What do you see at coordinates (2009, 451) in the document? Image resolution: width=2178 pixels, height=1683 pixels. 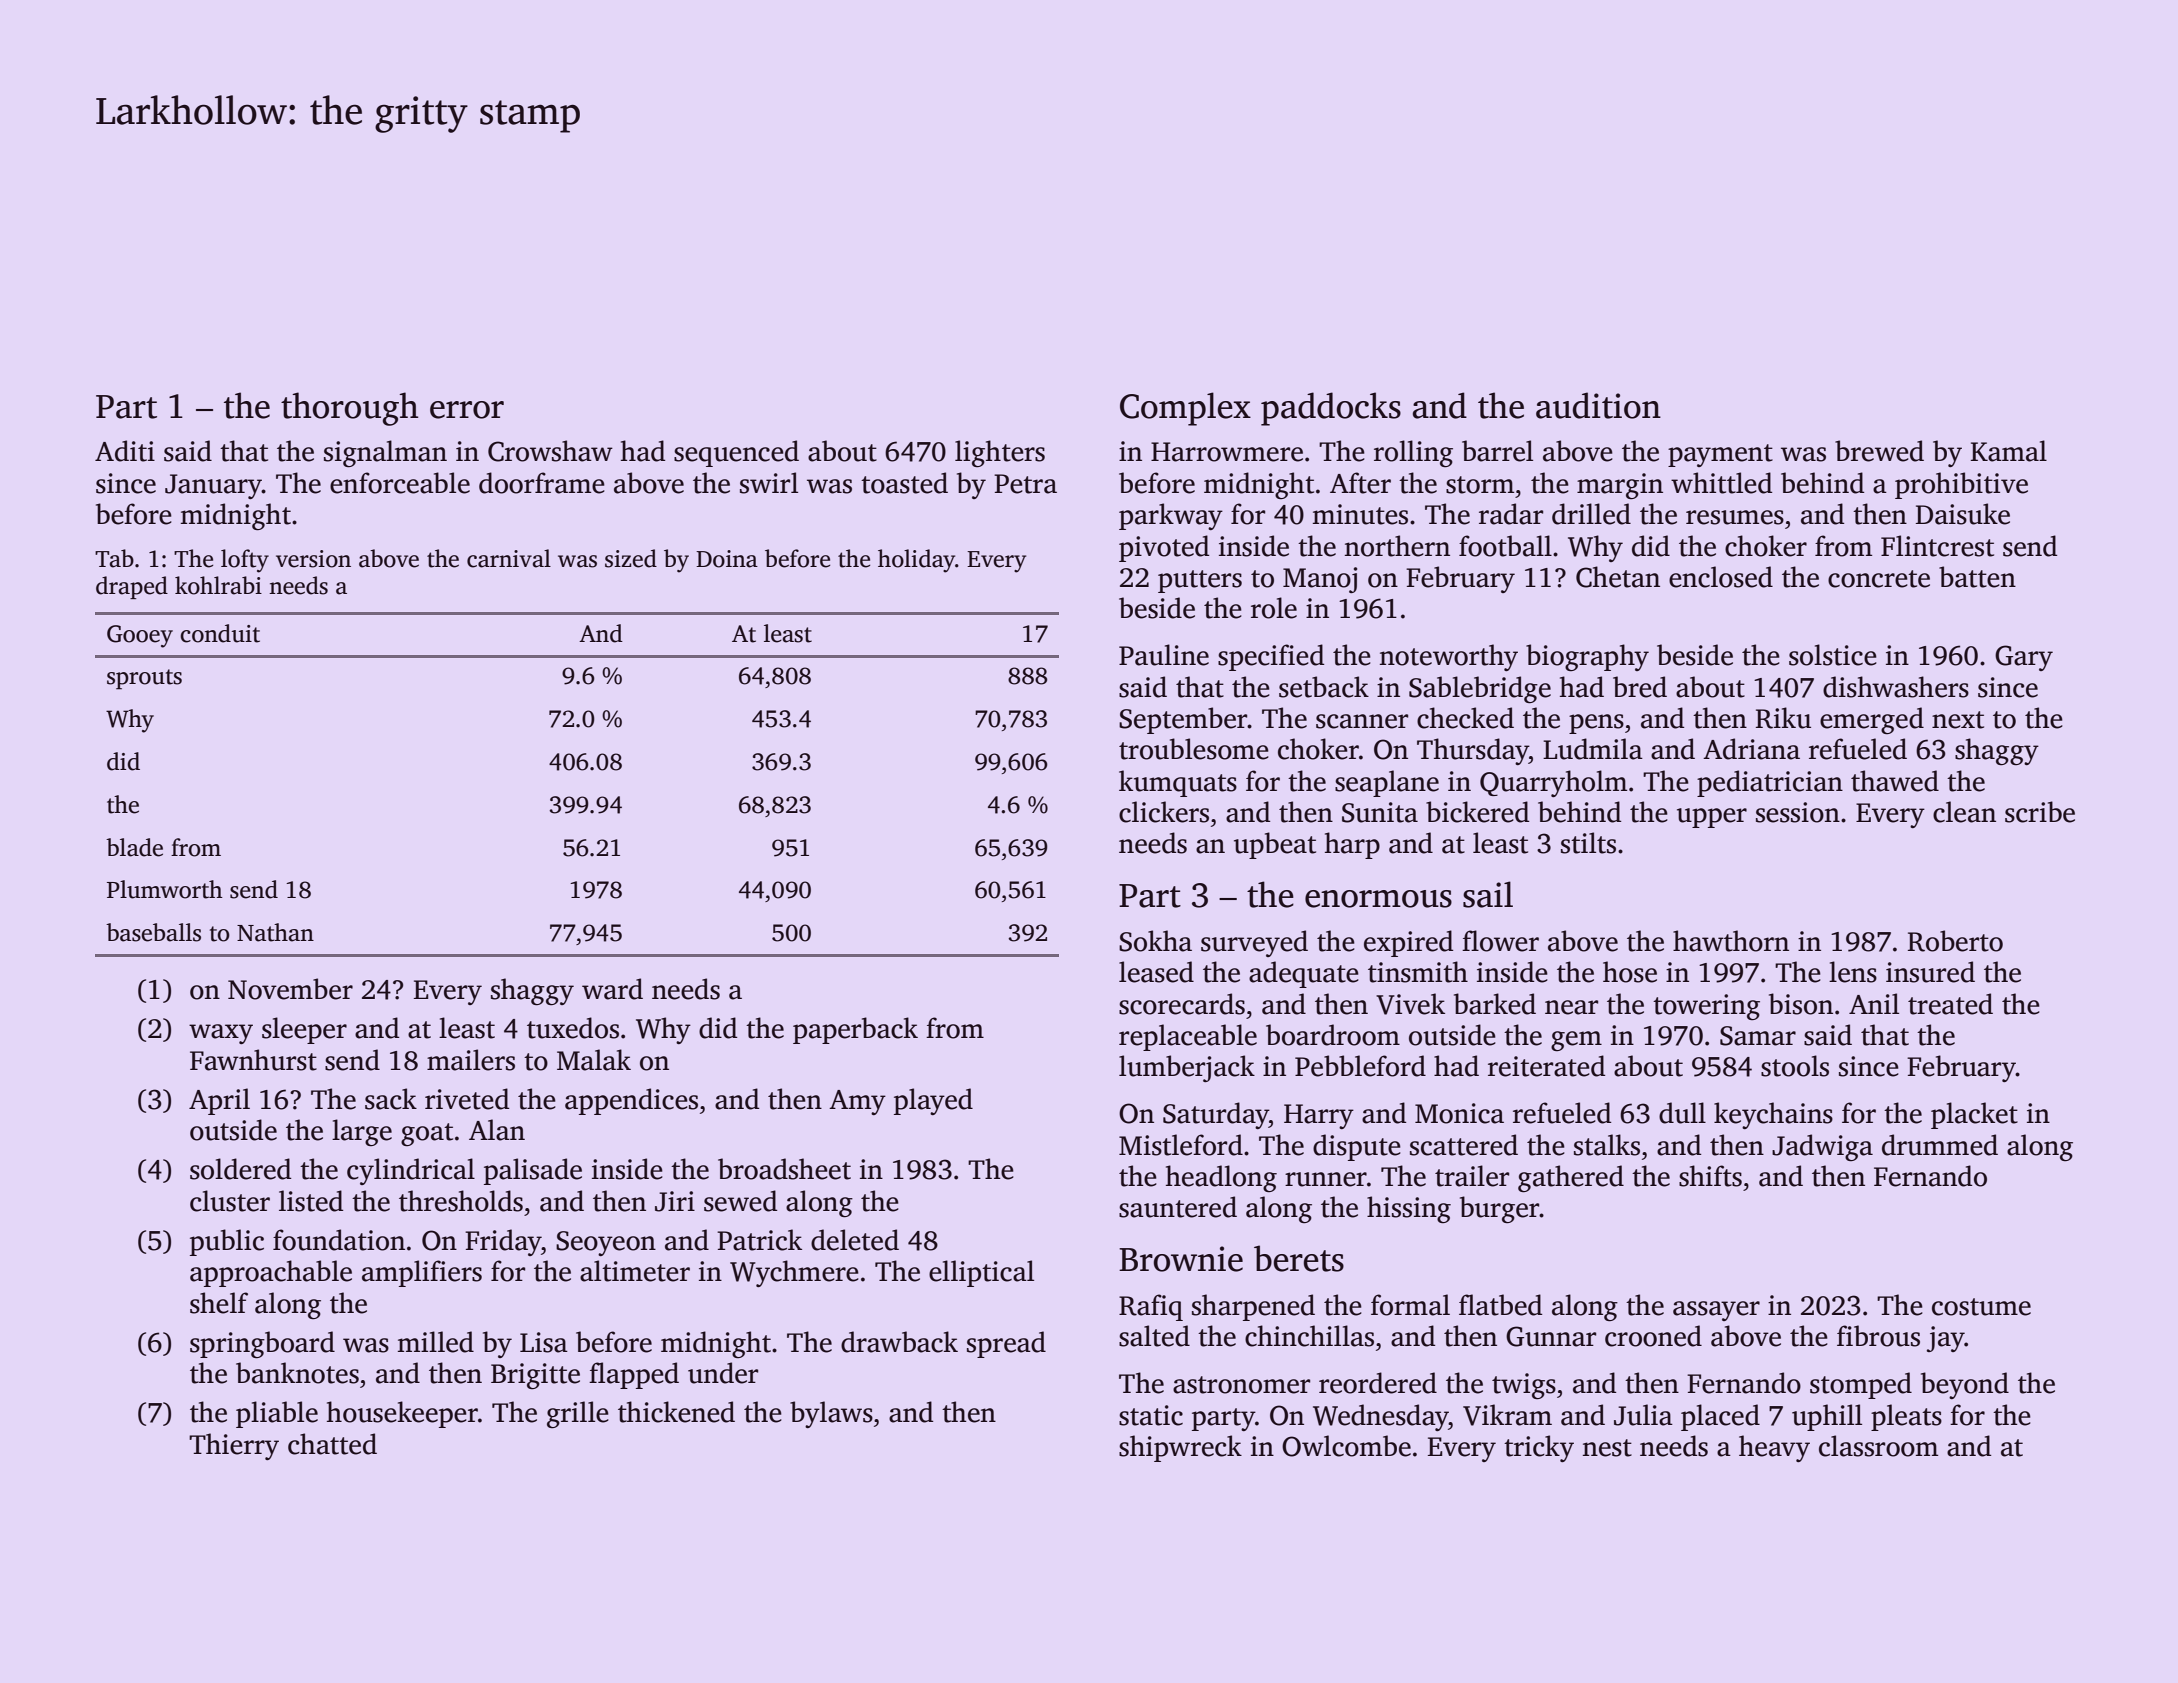 I see `Kamal` at bounding box center [2009, 451].
